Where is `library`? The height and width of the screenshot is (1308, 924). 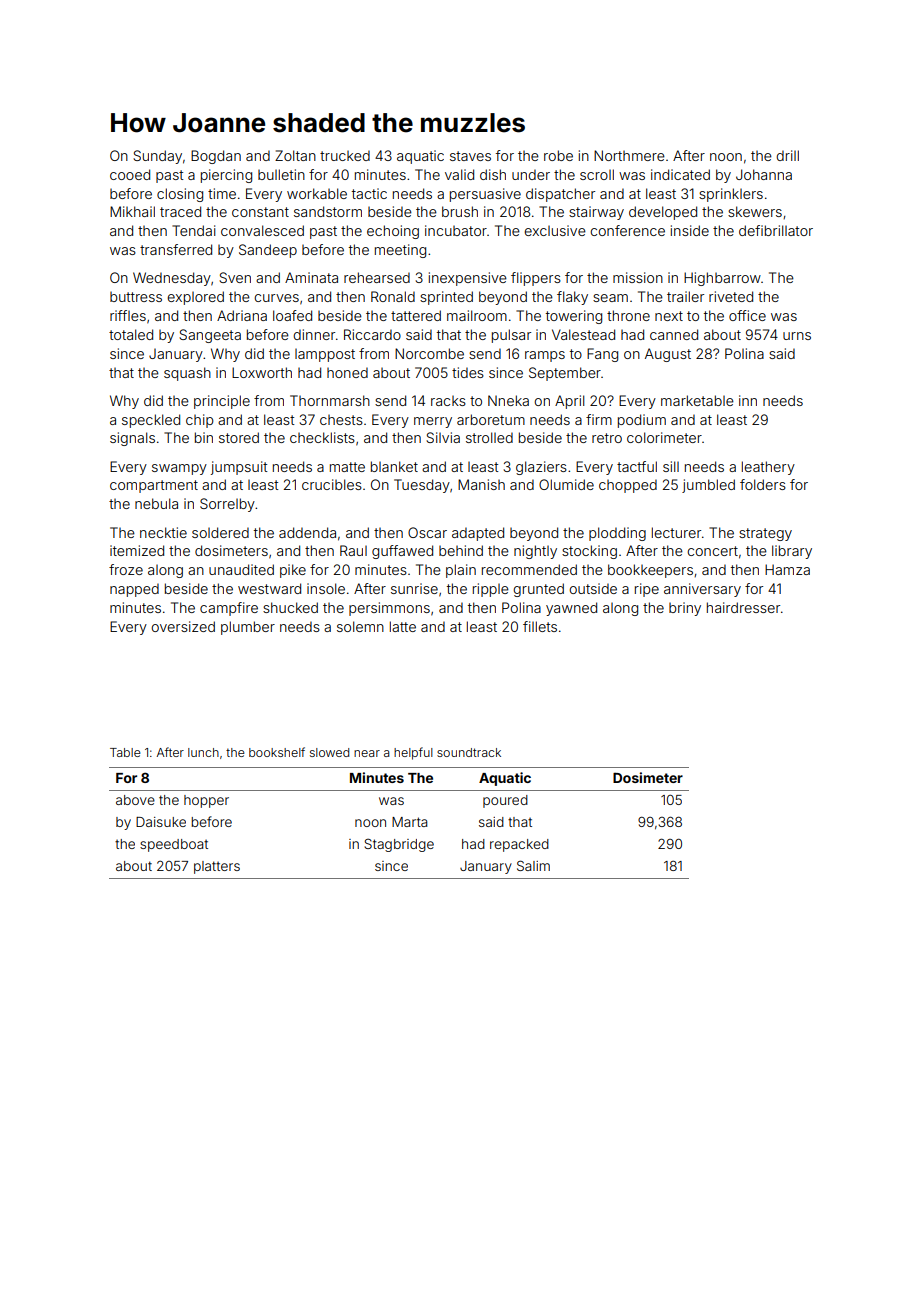 library is located at coordinates (792, 552).
